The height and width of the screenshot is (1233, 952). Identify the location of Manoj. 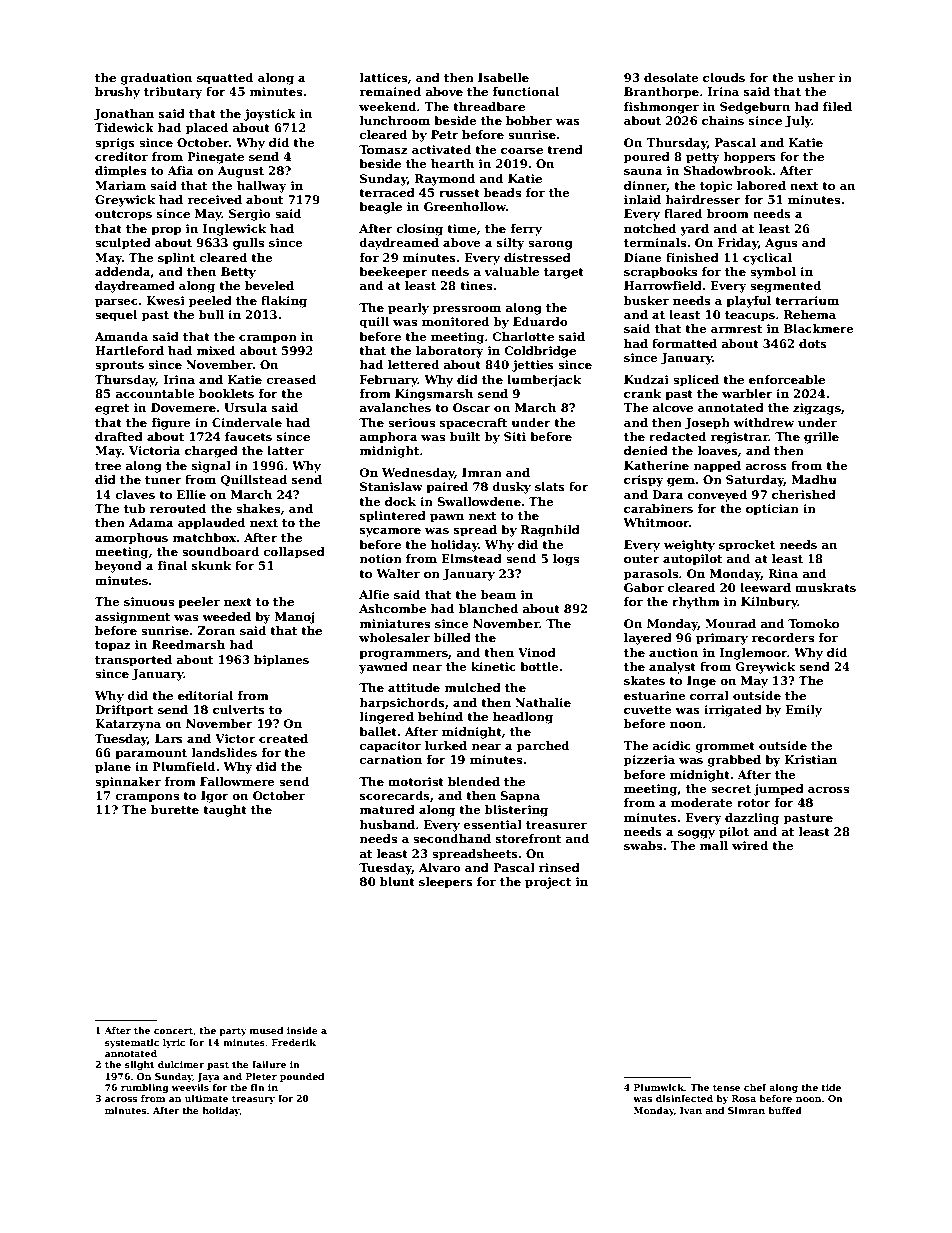
(295, 618).
